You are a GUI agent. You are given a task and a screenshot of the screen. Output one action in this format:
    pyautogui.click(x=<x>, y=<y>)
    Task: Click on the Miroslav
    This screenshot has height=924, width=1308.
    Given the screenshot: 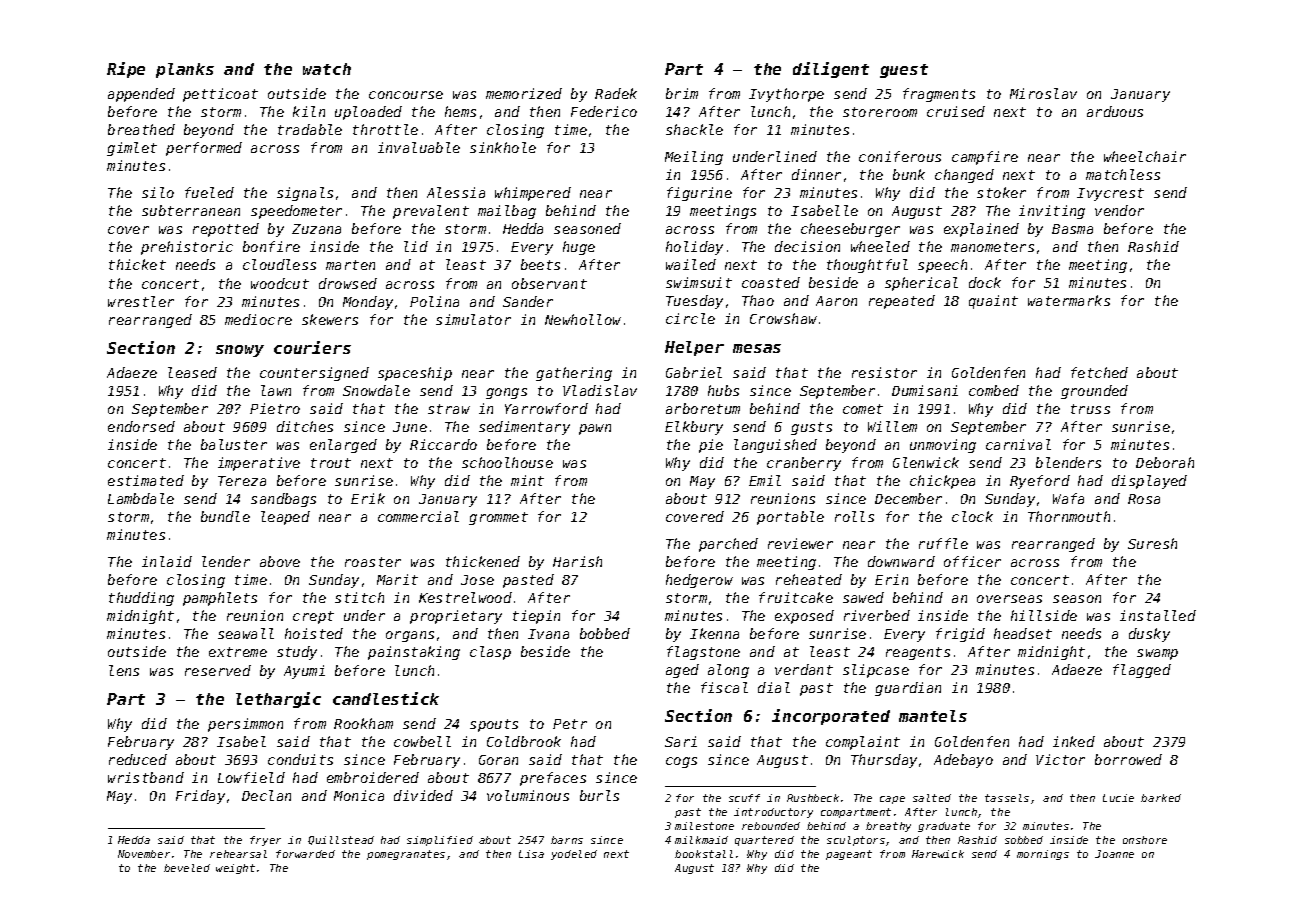 What is the action you would take?
    pyautogui.click(x=1043, y=93)
